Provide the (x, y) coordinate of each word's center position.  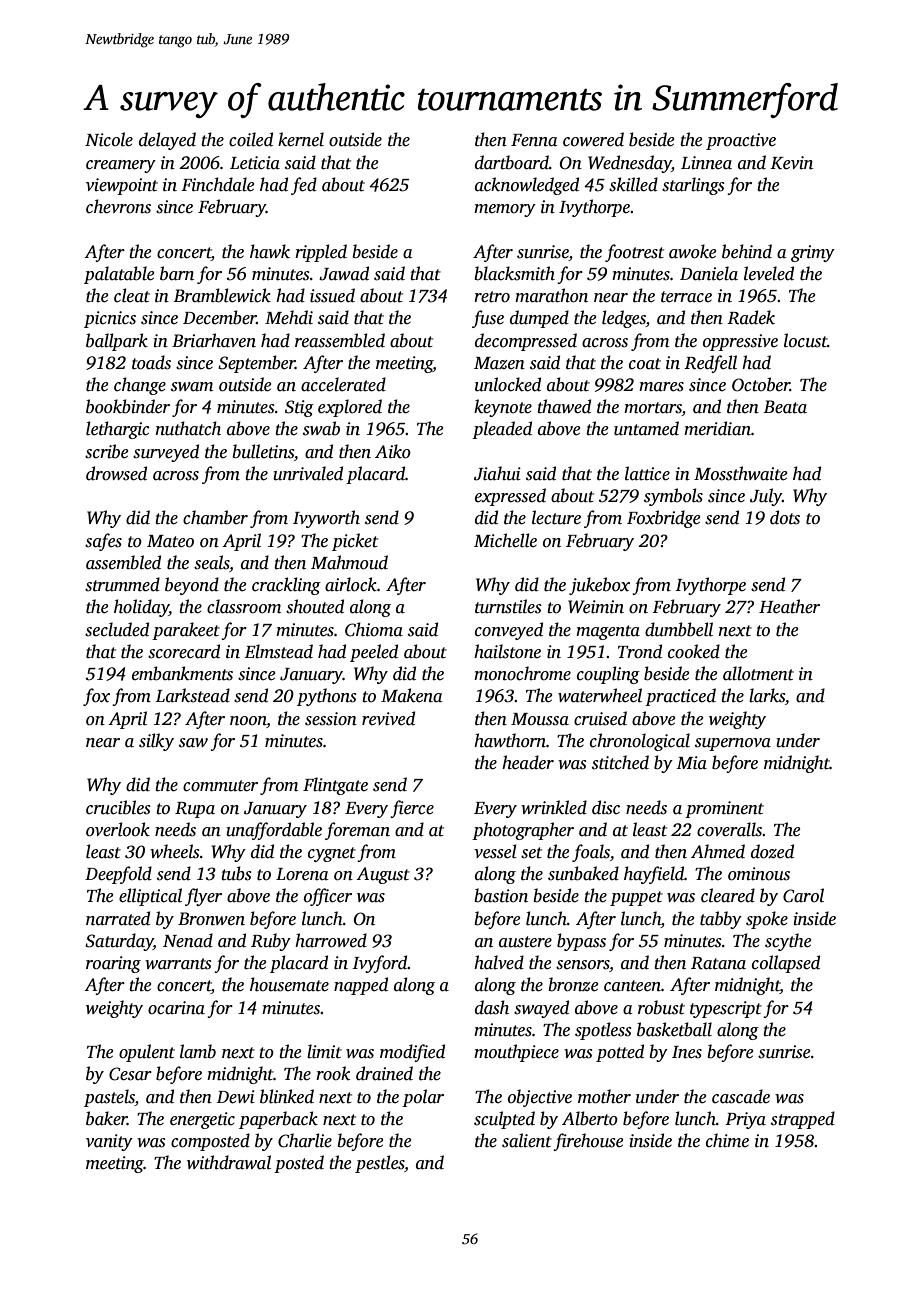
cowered (593, 139)
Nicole (109, 139)
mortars (653, 409)
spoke (767, 920)
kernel (301, 139)
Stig (299, 408)
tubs (236, 873)
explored (350, 408)
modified (412, 1053)
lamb (198, 1051)
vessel (495, 851)
